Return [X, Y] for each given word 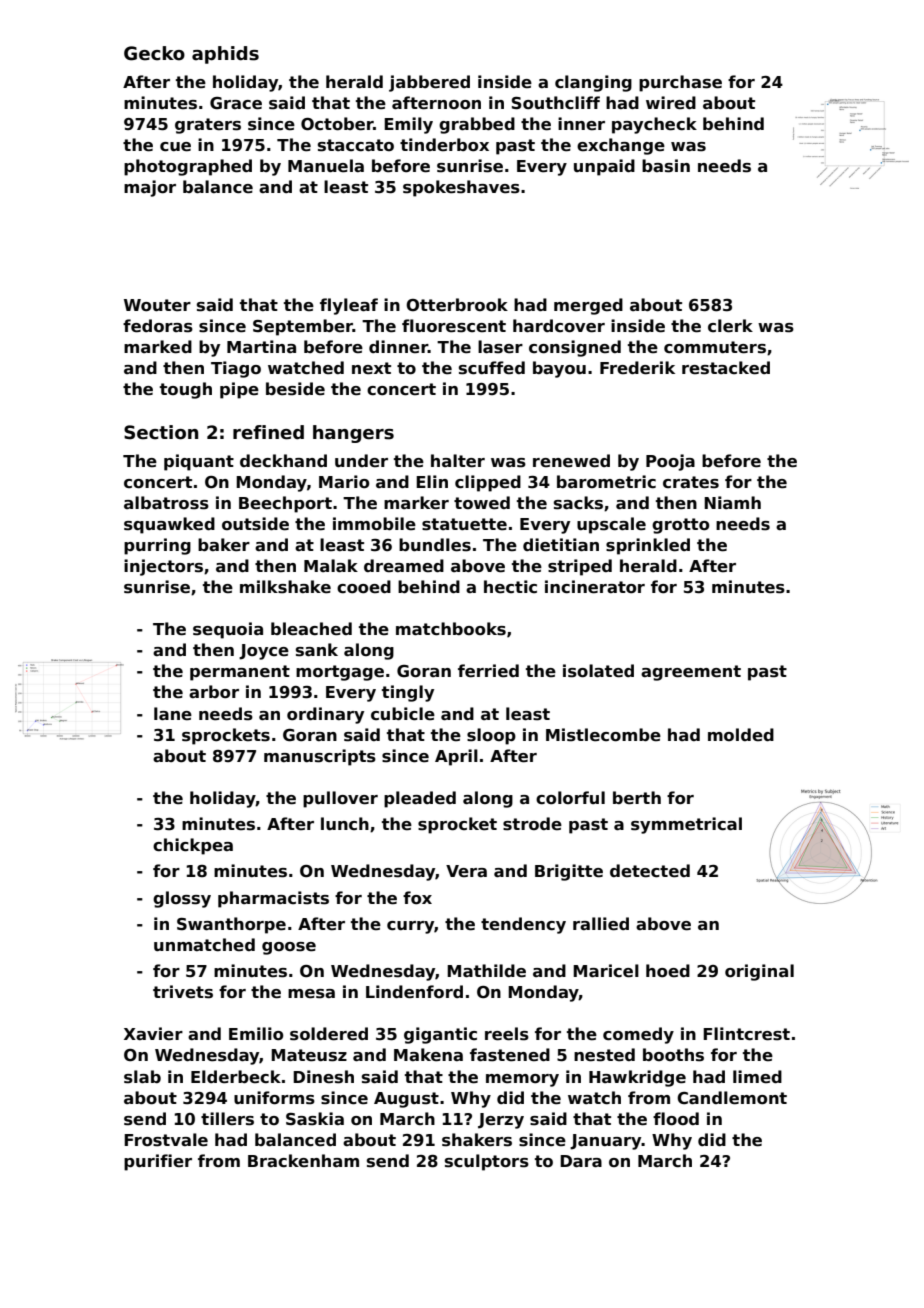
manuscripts [320, 757]
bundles [435, 545]
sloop [491, 736]
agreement [691, 673]
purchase [680, 83]
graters [208, 126]
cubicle [403, 714]
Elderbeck [236, 1077]
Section [161, 432]
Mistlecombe [603, 735]
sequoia [228, 630]
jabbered [429, 83]
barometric [606, 482]
